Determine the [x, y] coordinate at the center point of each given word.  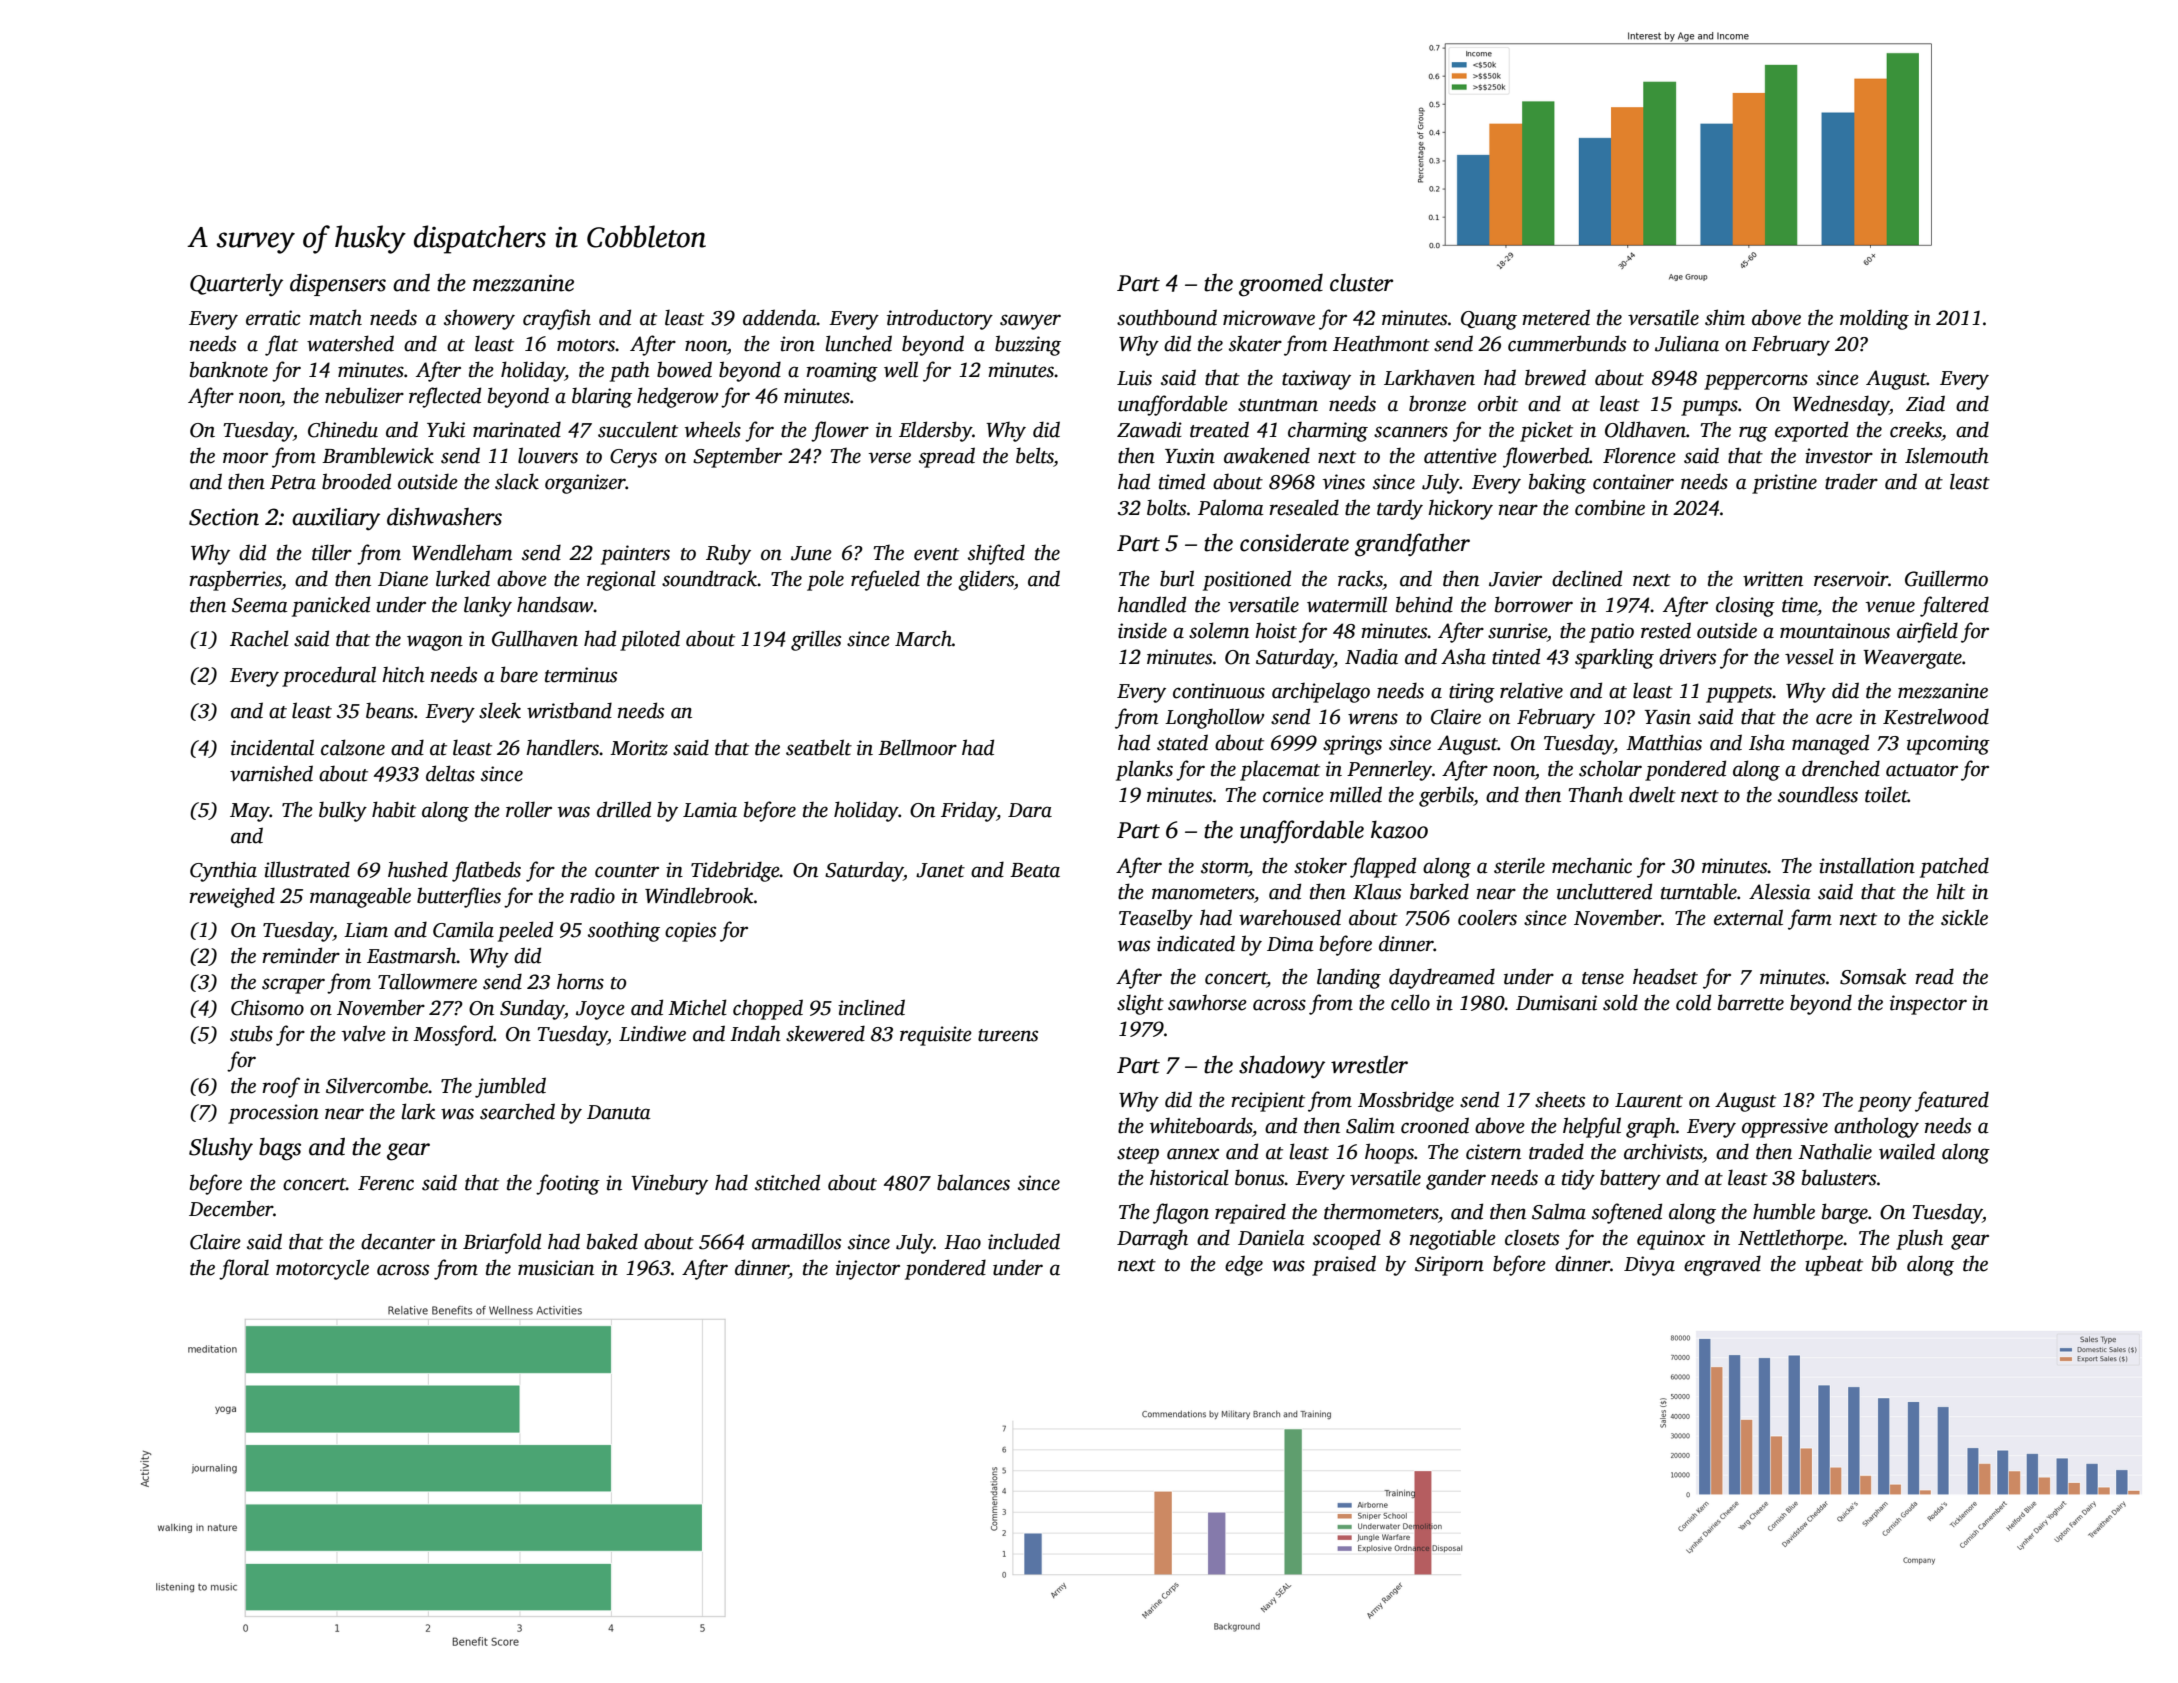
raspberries [235, 580]
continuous [1219, 691]
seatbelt [819, 747]
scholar [1610, 768]
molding [1874, 319]
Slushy [221, 1149]
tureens [1008, 1035]
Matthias [1664, 742]
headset [1665, 976]
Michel [697, 1007]
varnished [271, 773]
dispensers [338, 284]
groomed [1281, 285]
